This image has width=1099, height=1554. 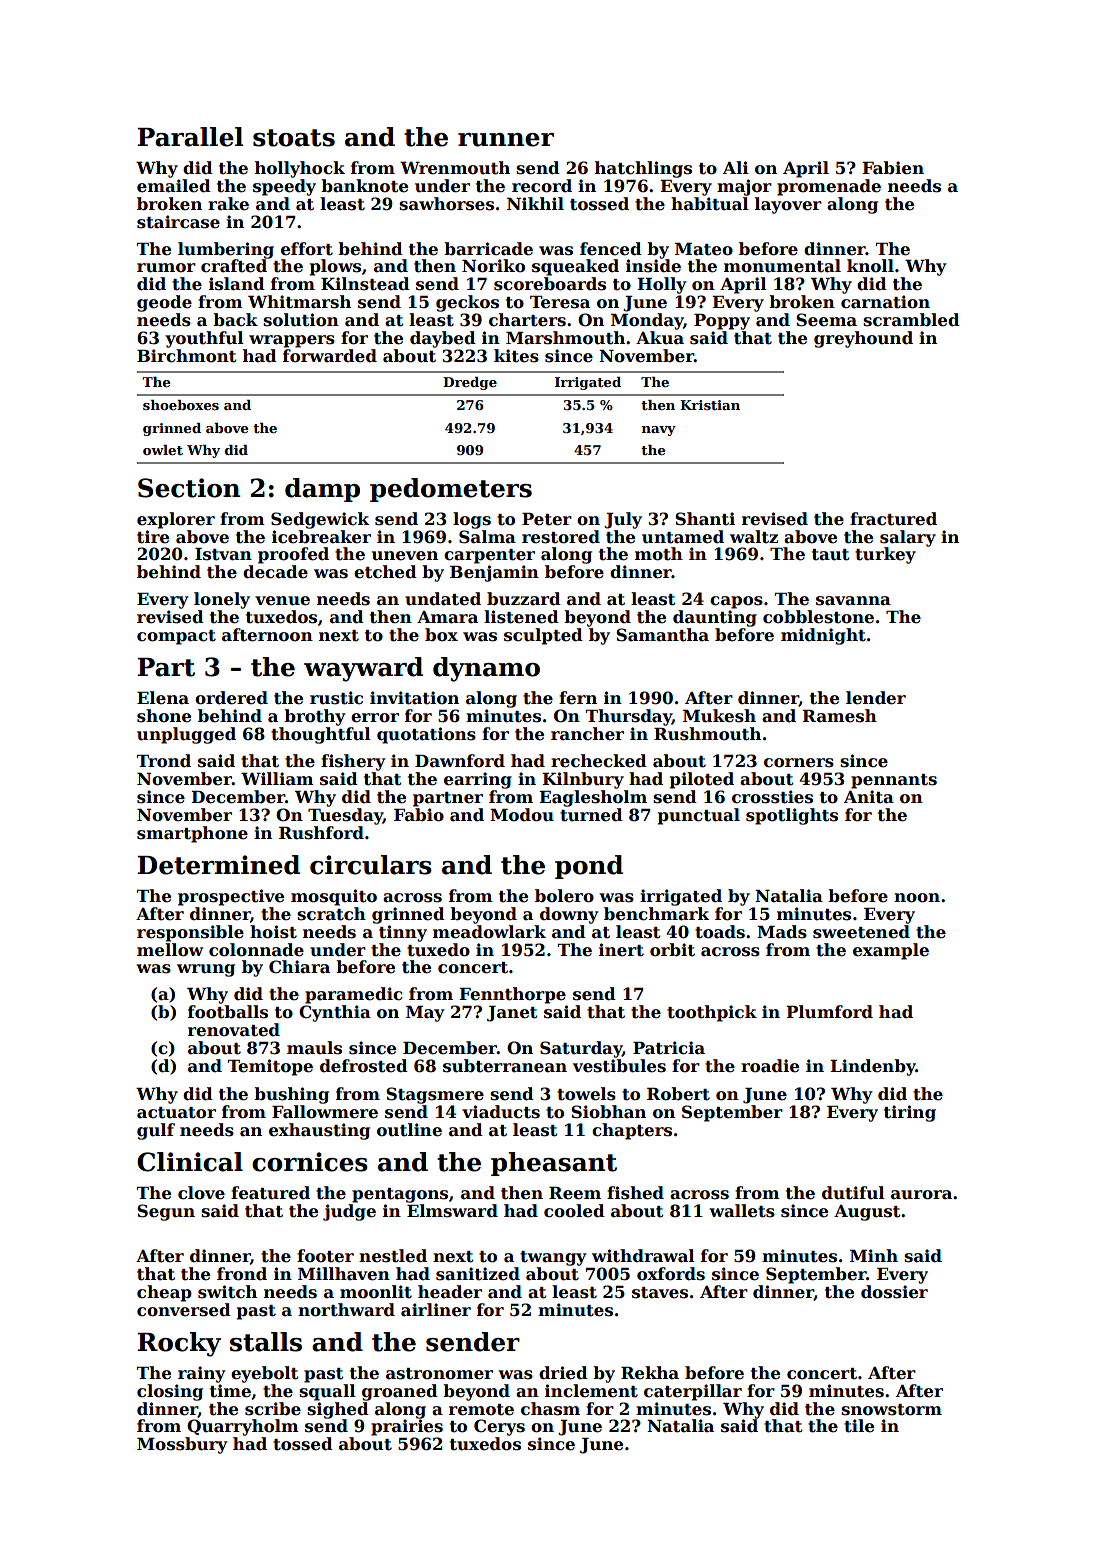 I want to click on Cerys, so click(x=499, y=1427).
